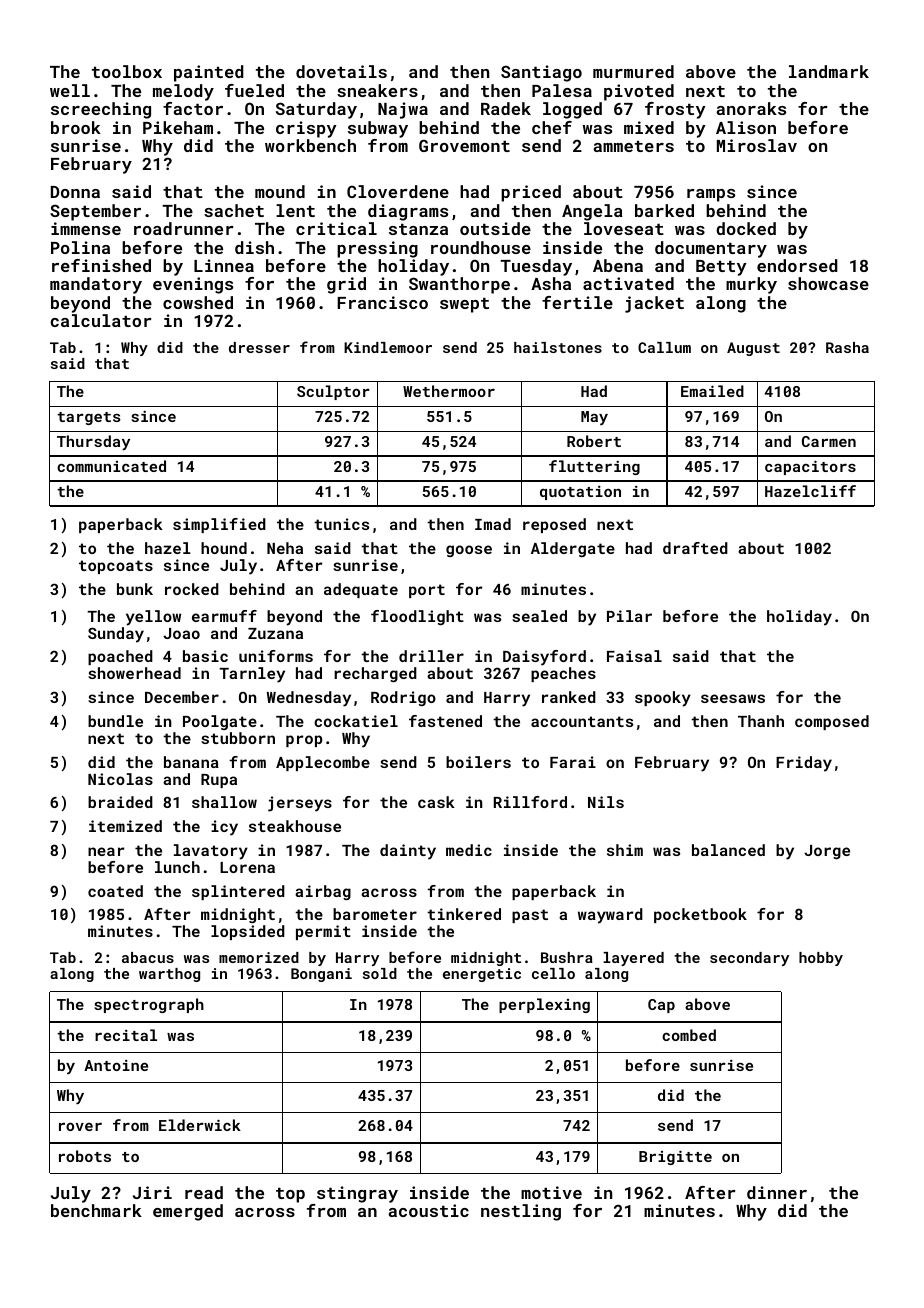  What do you see at coordinates (541, 73) in the page?
I see `Santiago` at bounding box center [541, 73].
